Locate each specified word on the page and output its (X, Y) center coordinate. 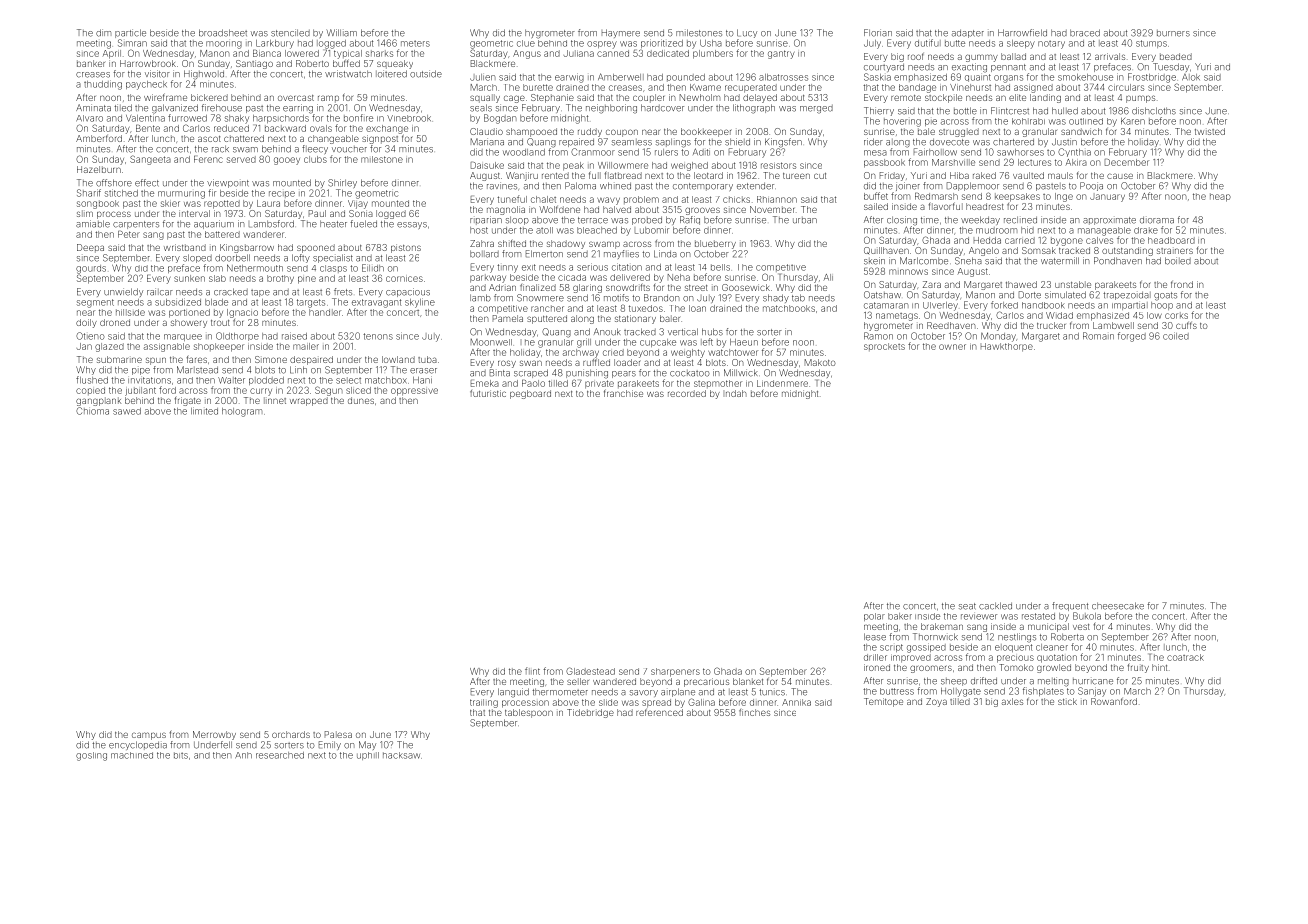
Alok (1191, 77)
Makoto (820, 362)
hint (1159, 667)
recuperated (751, 88)
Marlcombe (924, 261)
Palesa (338, 734)
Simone (271, 359)
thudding (103, 85)
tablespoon (529, 713)
